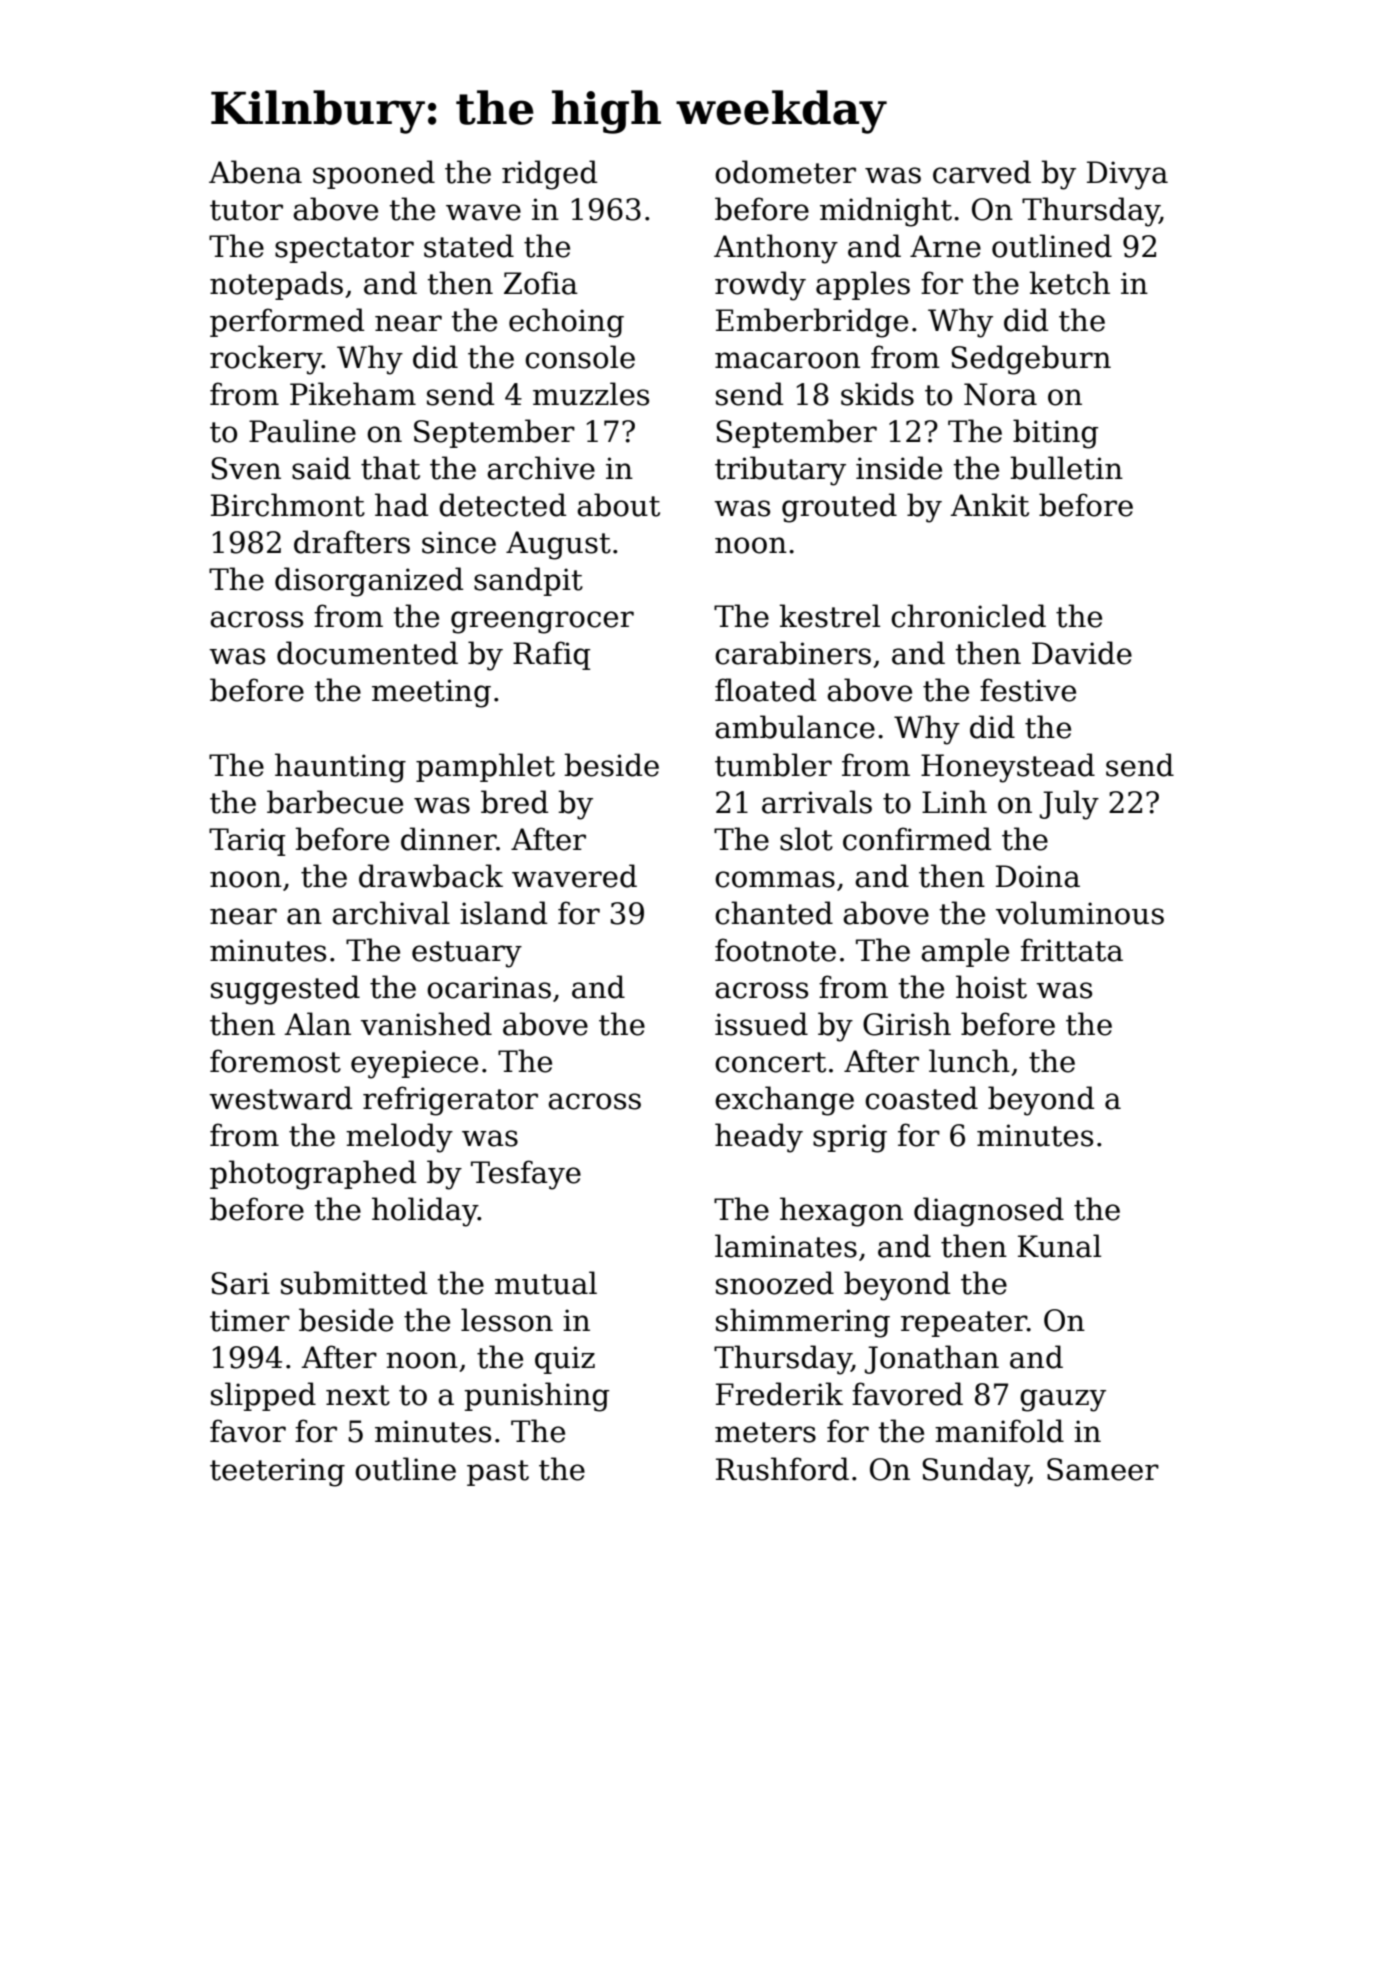  Describe the element at coordinates (969, 1061) in the page. I see `lunch` at that location.
